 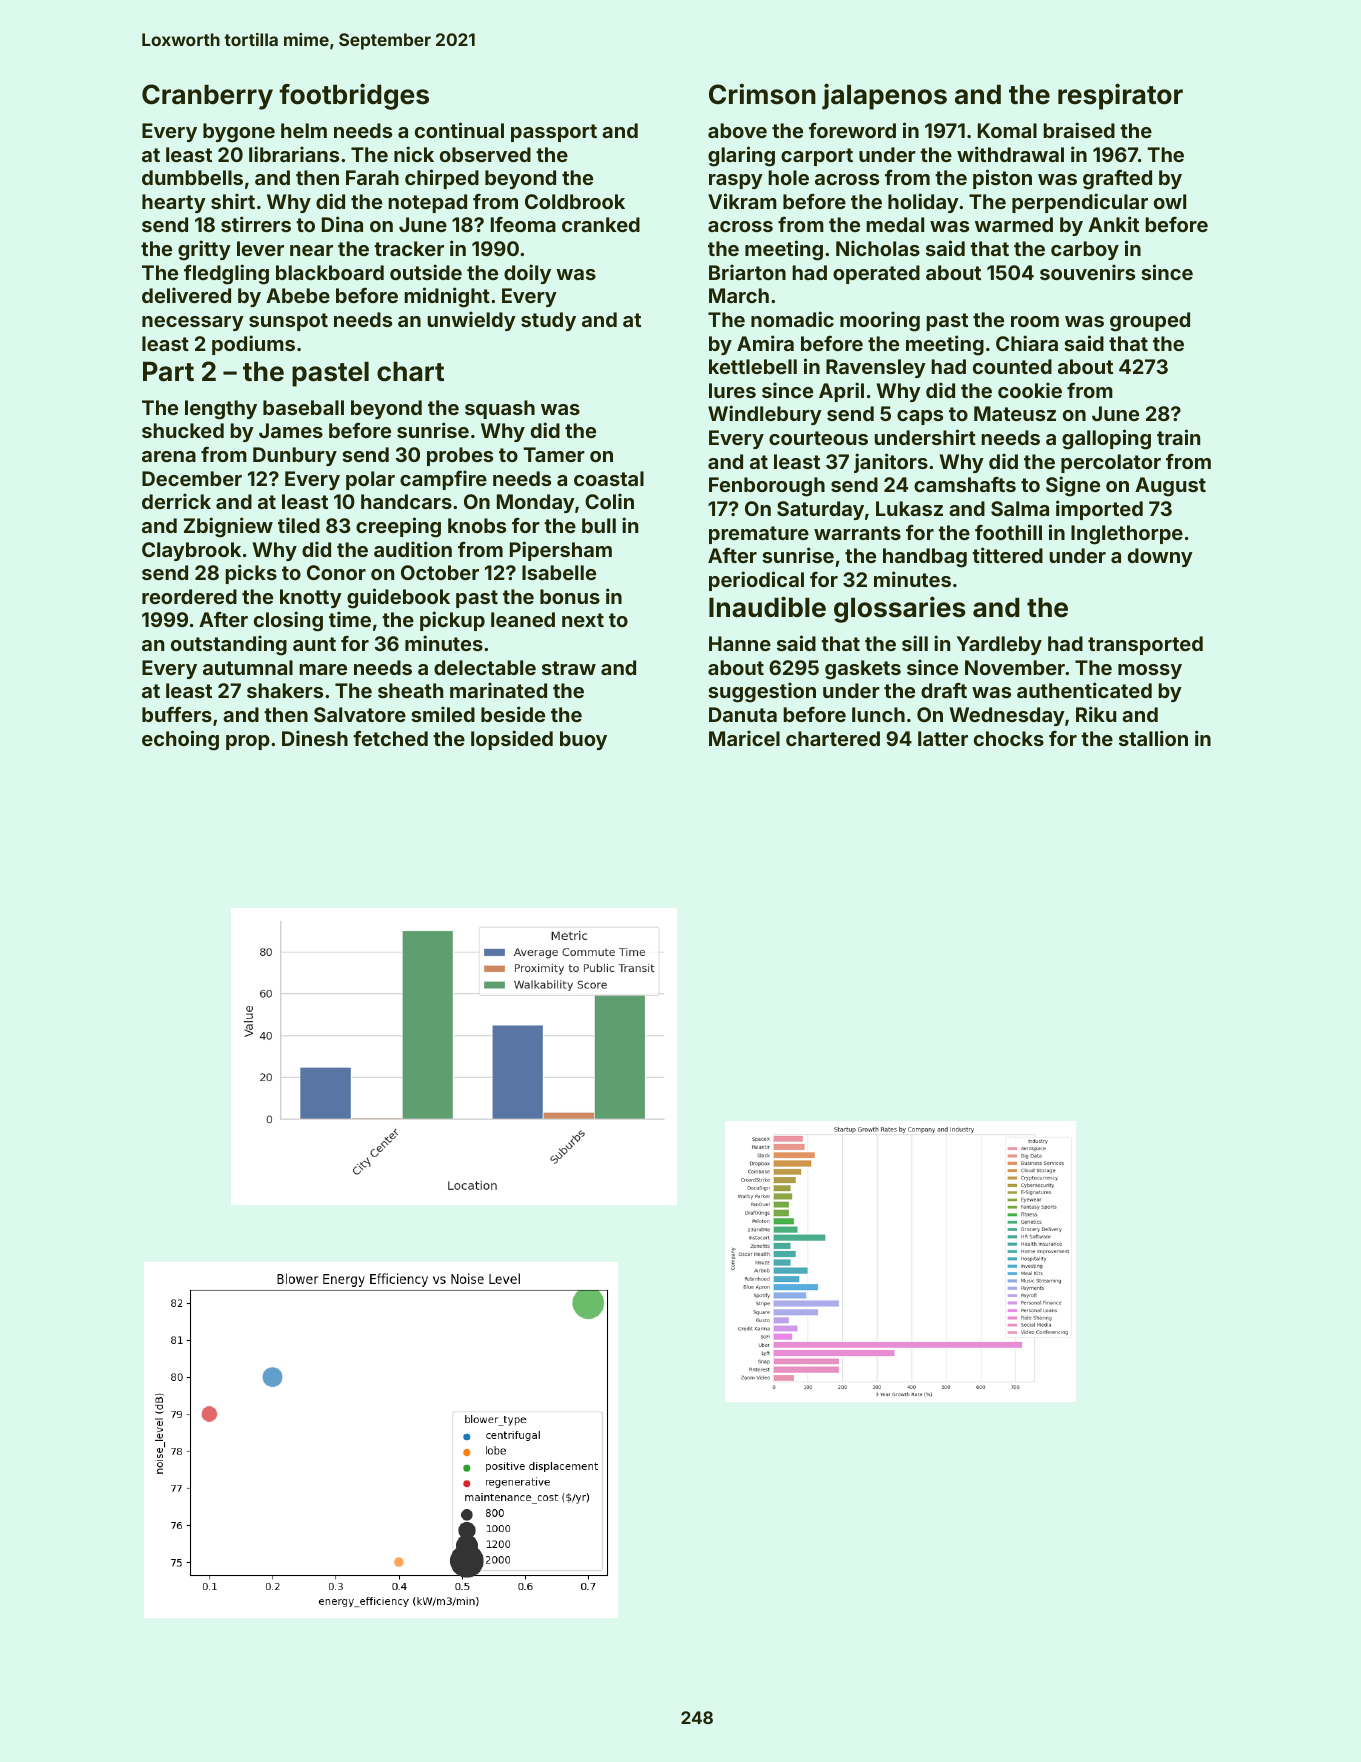 What do you see at coordinates (513, 714) in the screenshot?
I see `beside` at bounding box center [513, 714].
